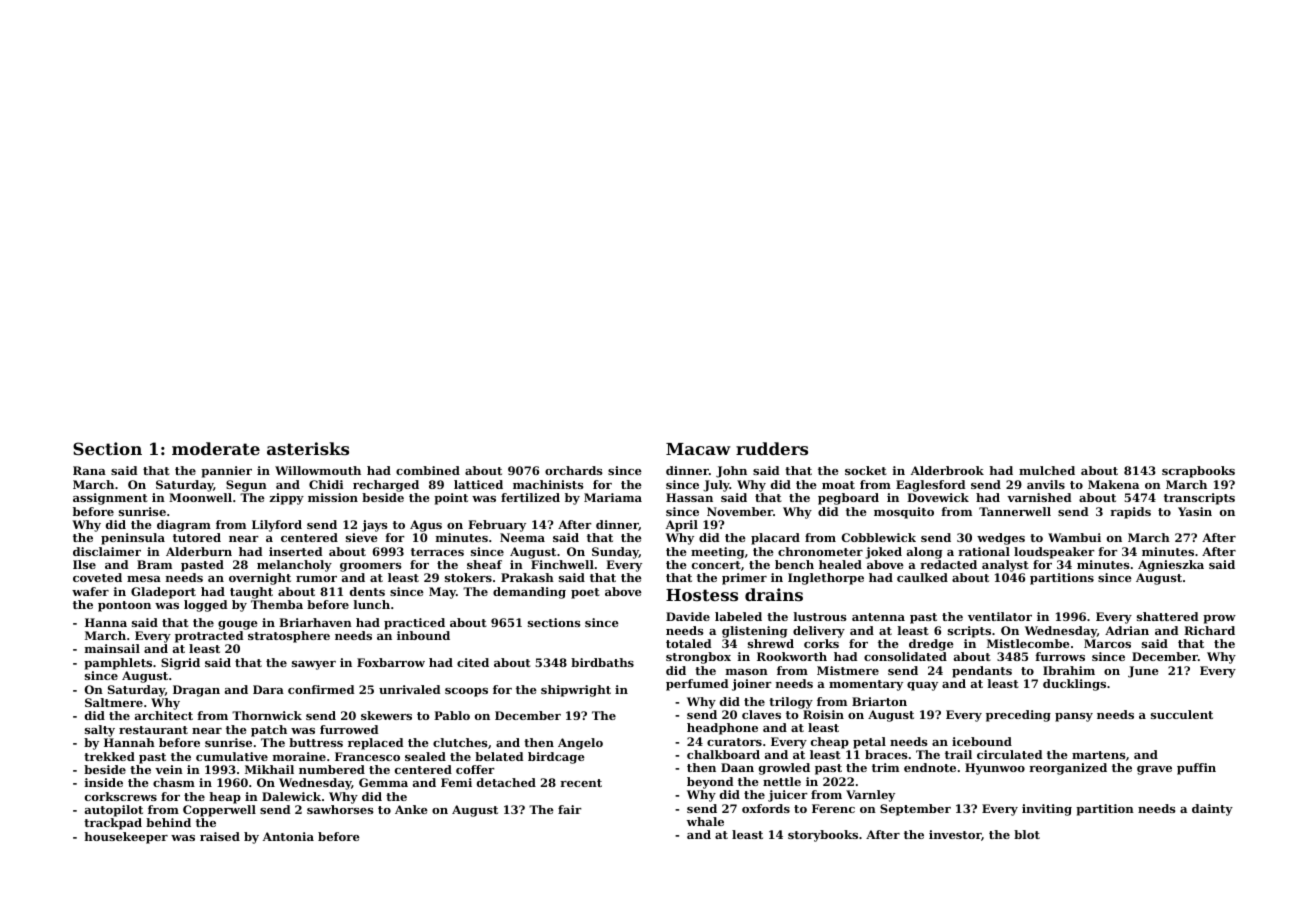 This screenshot has height=924, width=1308. Describe the element at coordinates (722, 729) in the screenshot. I see `headphone` at that location.
